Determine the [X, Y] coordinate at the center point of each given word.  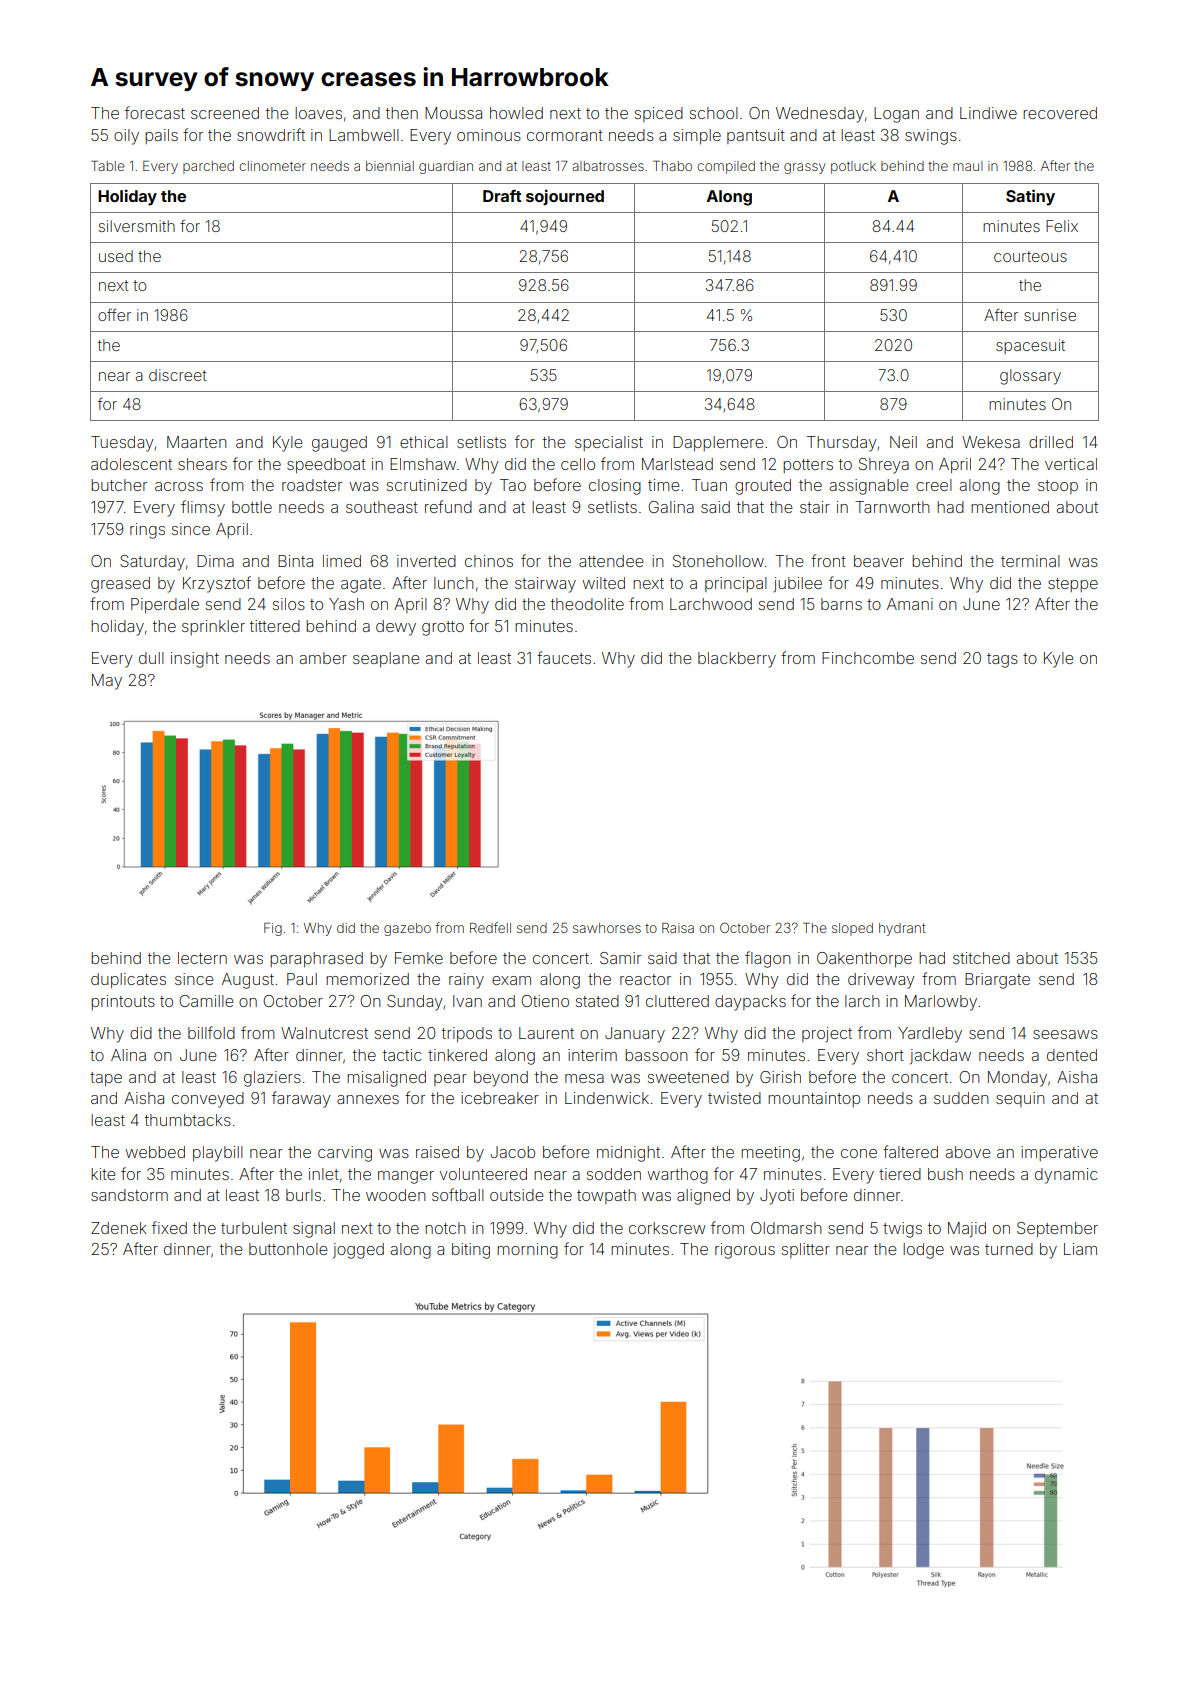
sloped [852, 929]
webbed [155, 1152]
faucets [564, 657]
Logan [896, 115]
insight [195, 660]
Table [108, 166]
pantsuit [756, 136]
